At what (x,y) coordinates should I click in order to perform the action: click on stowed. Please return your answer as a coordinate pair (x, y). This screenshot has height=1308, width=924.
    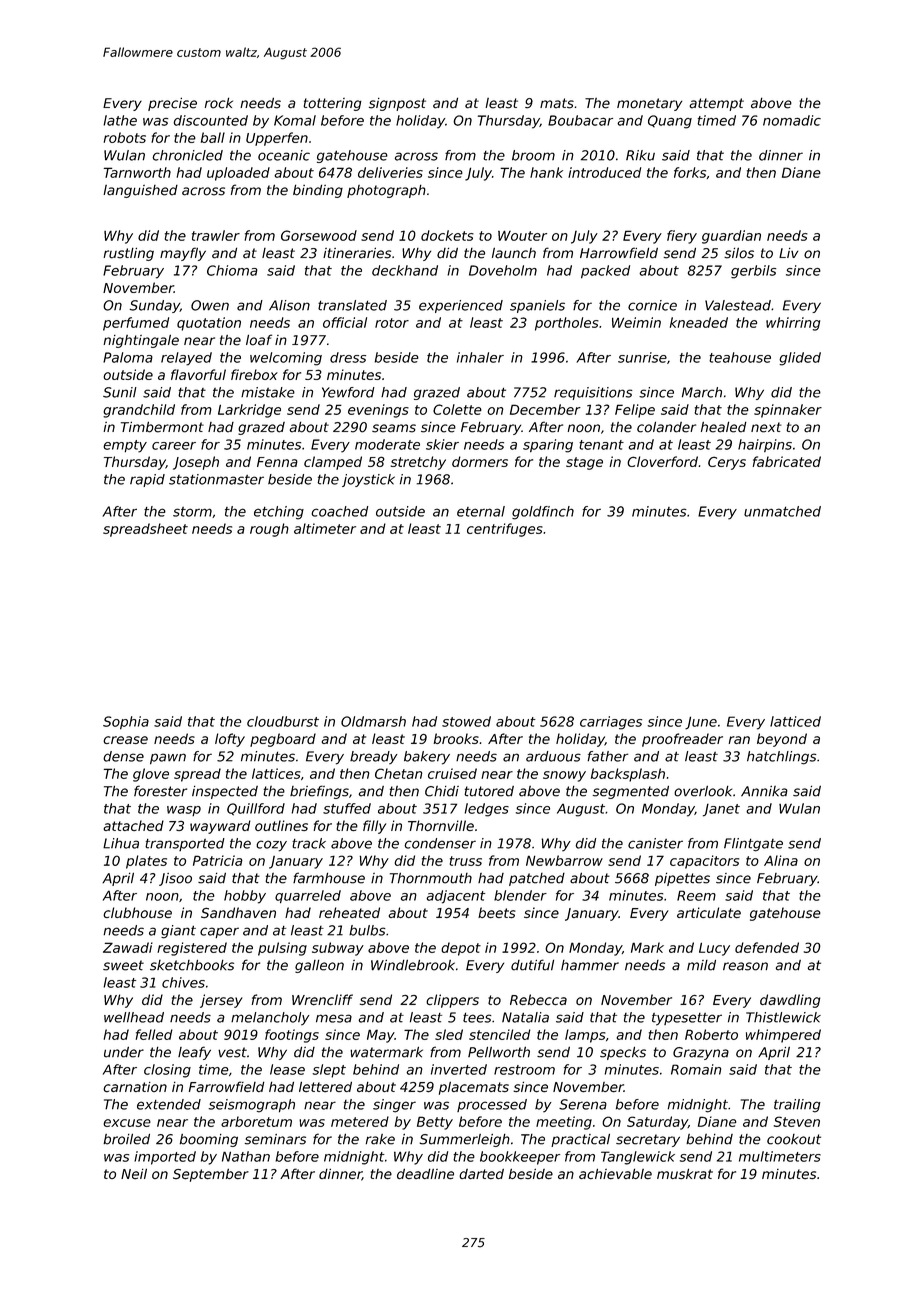
    Looking at the image, I should click on (466, 721).
